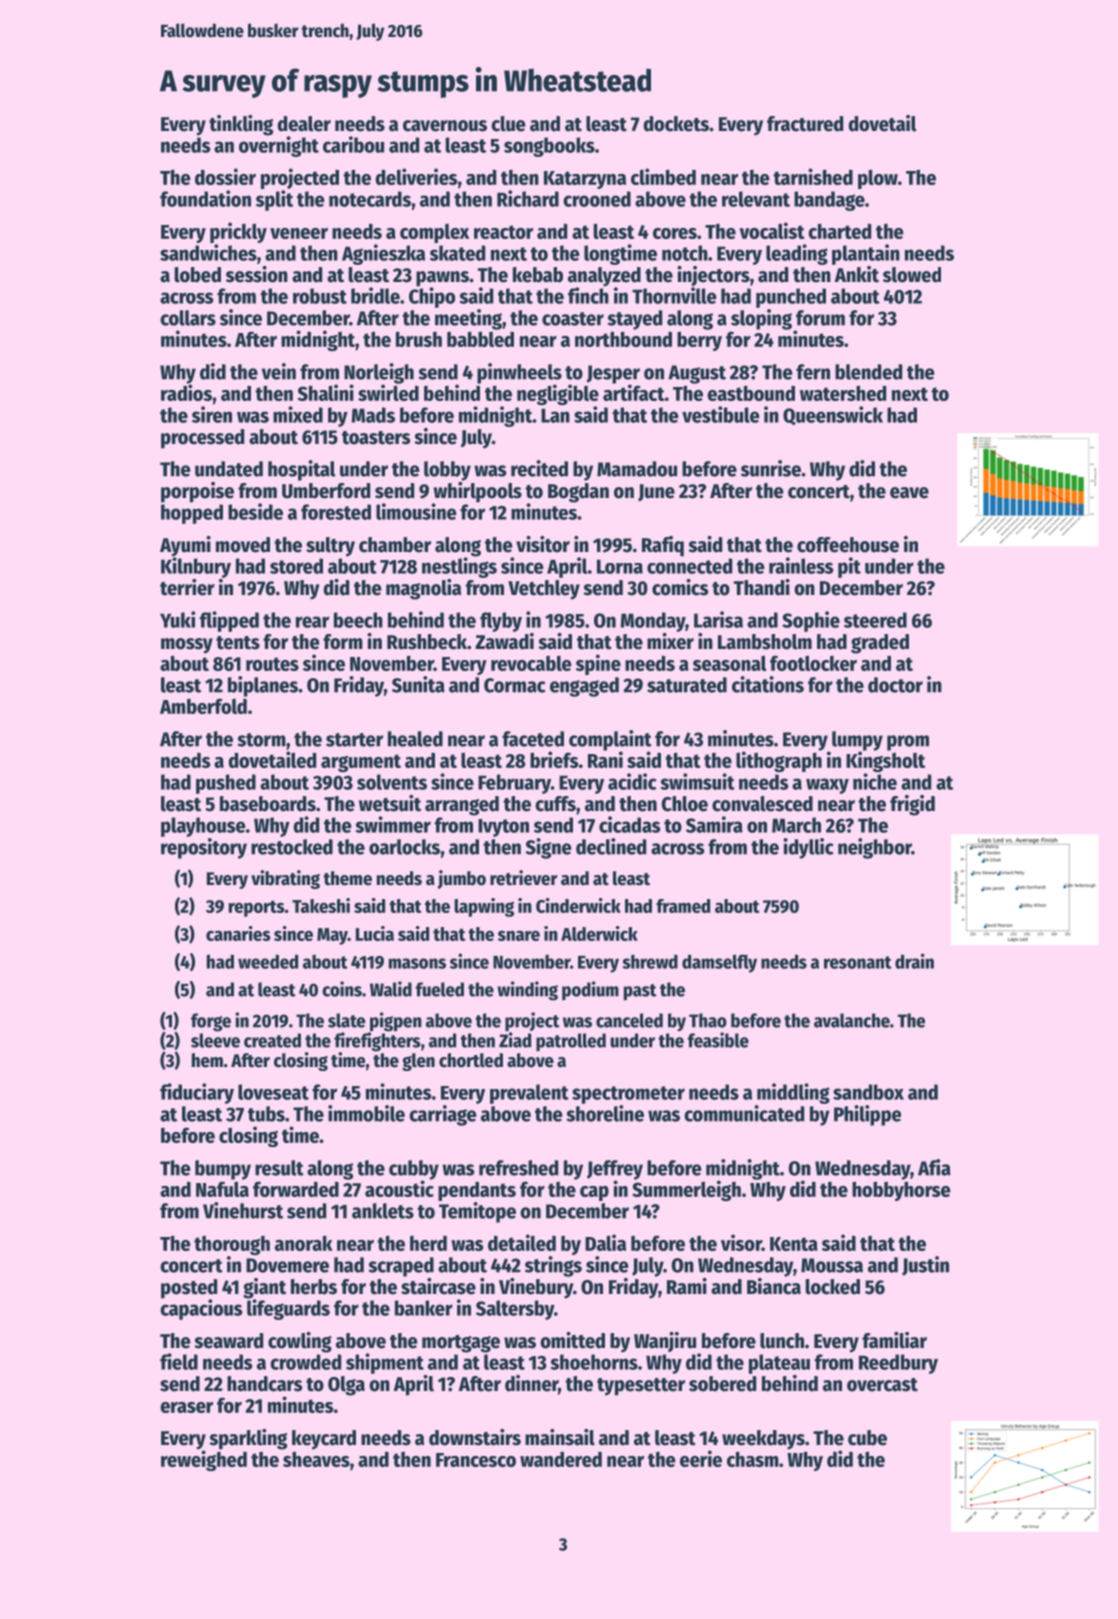  Describe the element at coordinates (805, 124) in the screenshot. I see `fractured` at that location.
